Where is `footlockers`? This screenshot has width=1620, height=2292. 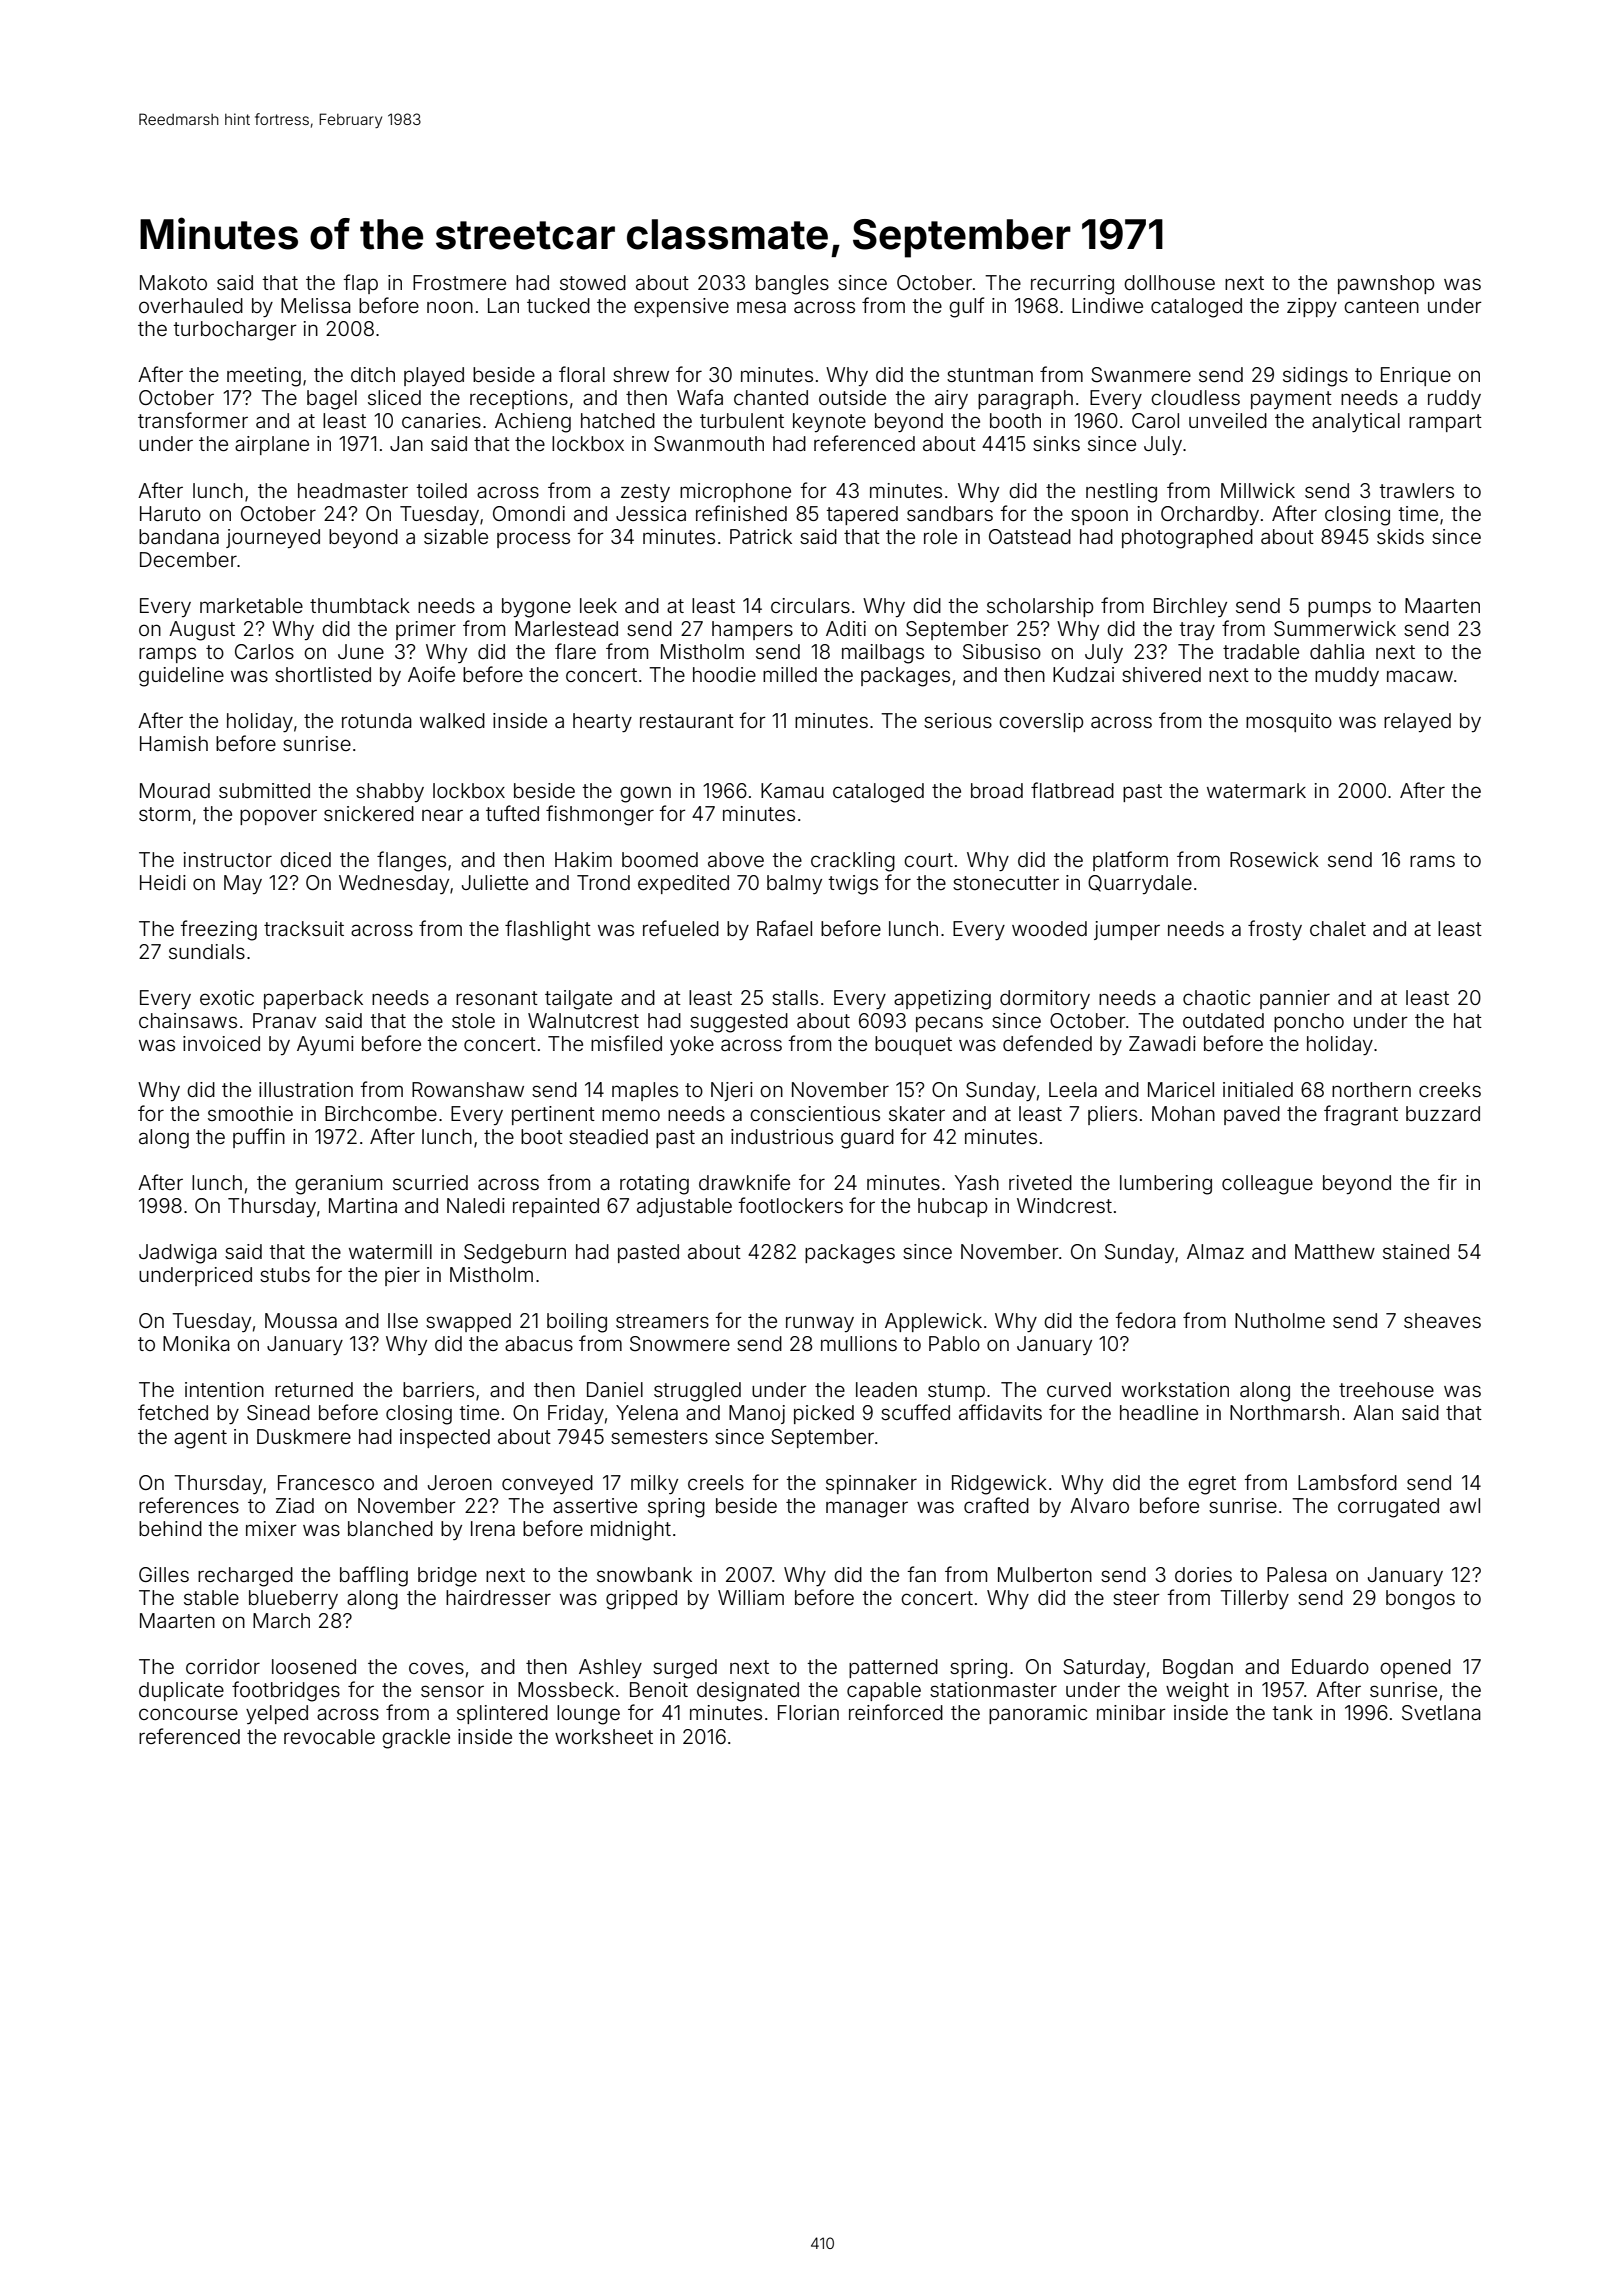
footlockers is located at coordinates (790, 1205).
